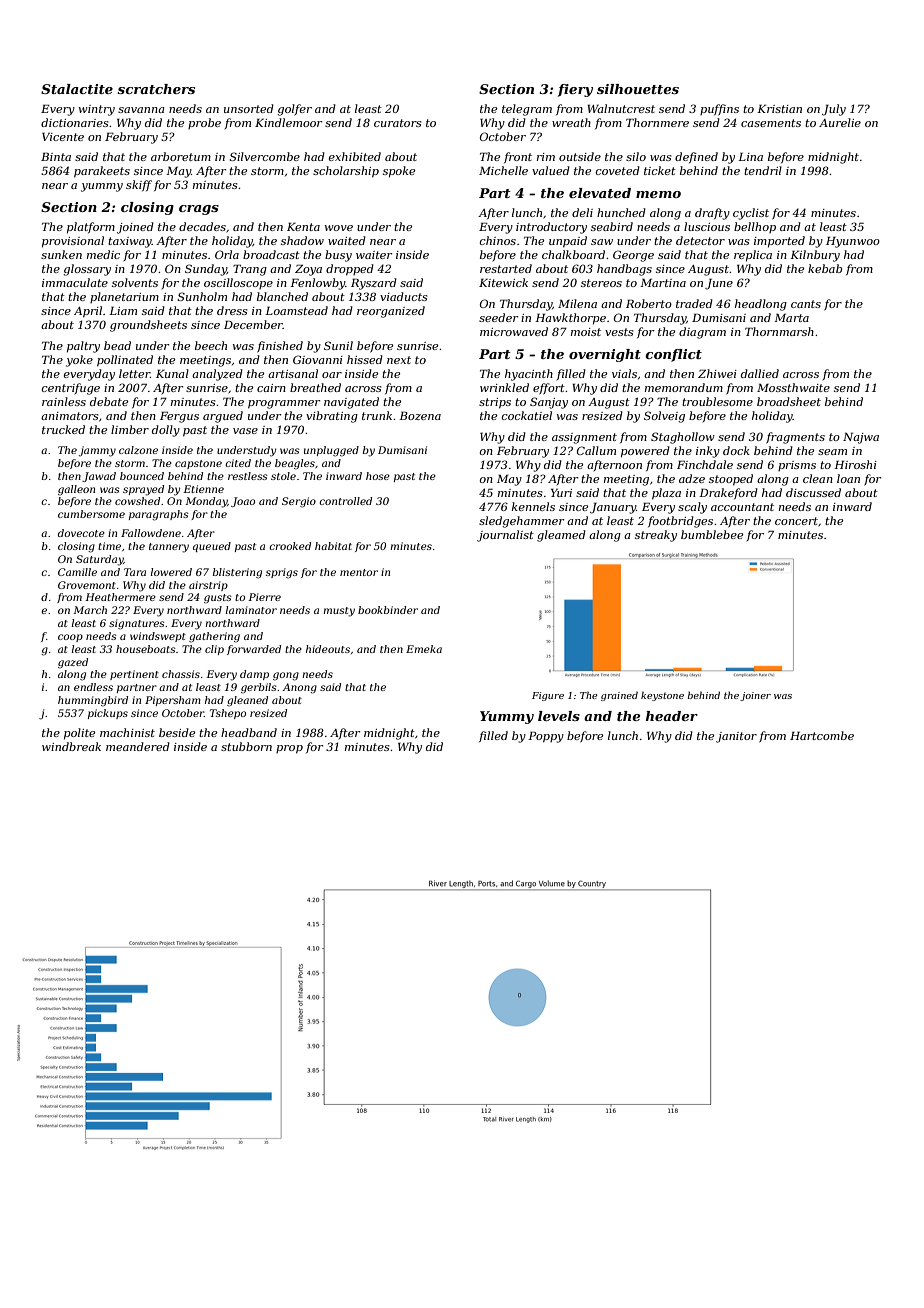 The image size is (924, 1308). What do you see at coordinates (527, 110) in the screenshot?
I see `telegram` at bounding box center [527, 110].
